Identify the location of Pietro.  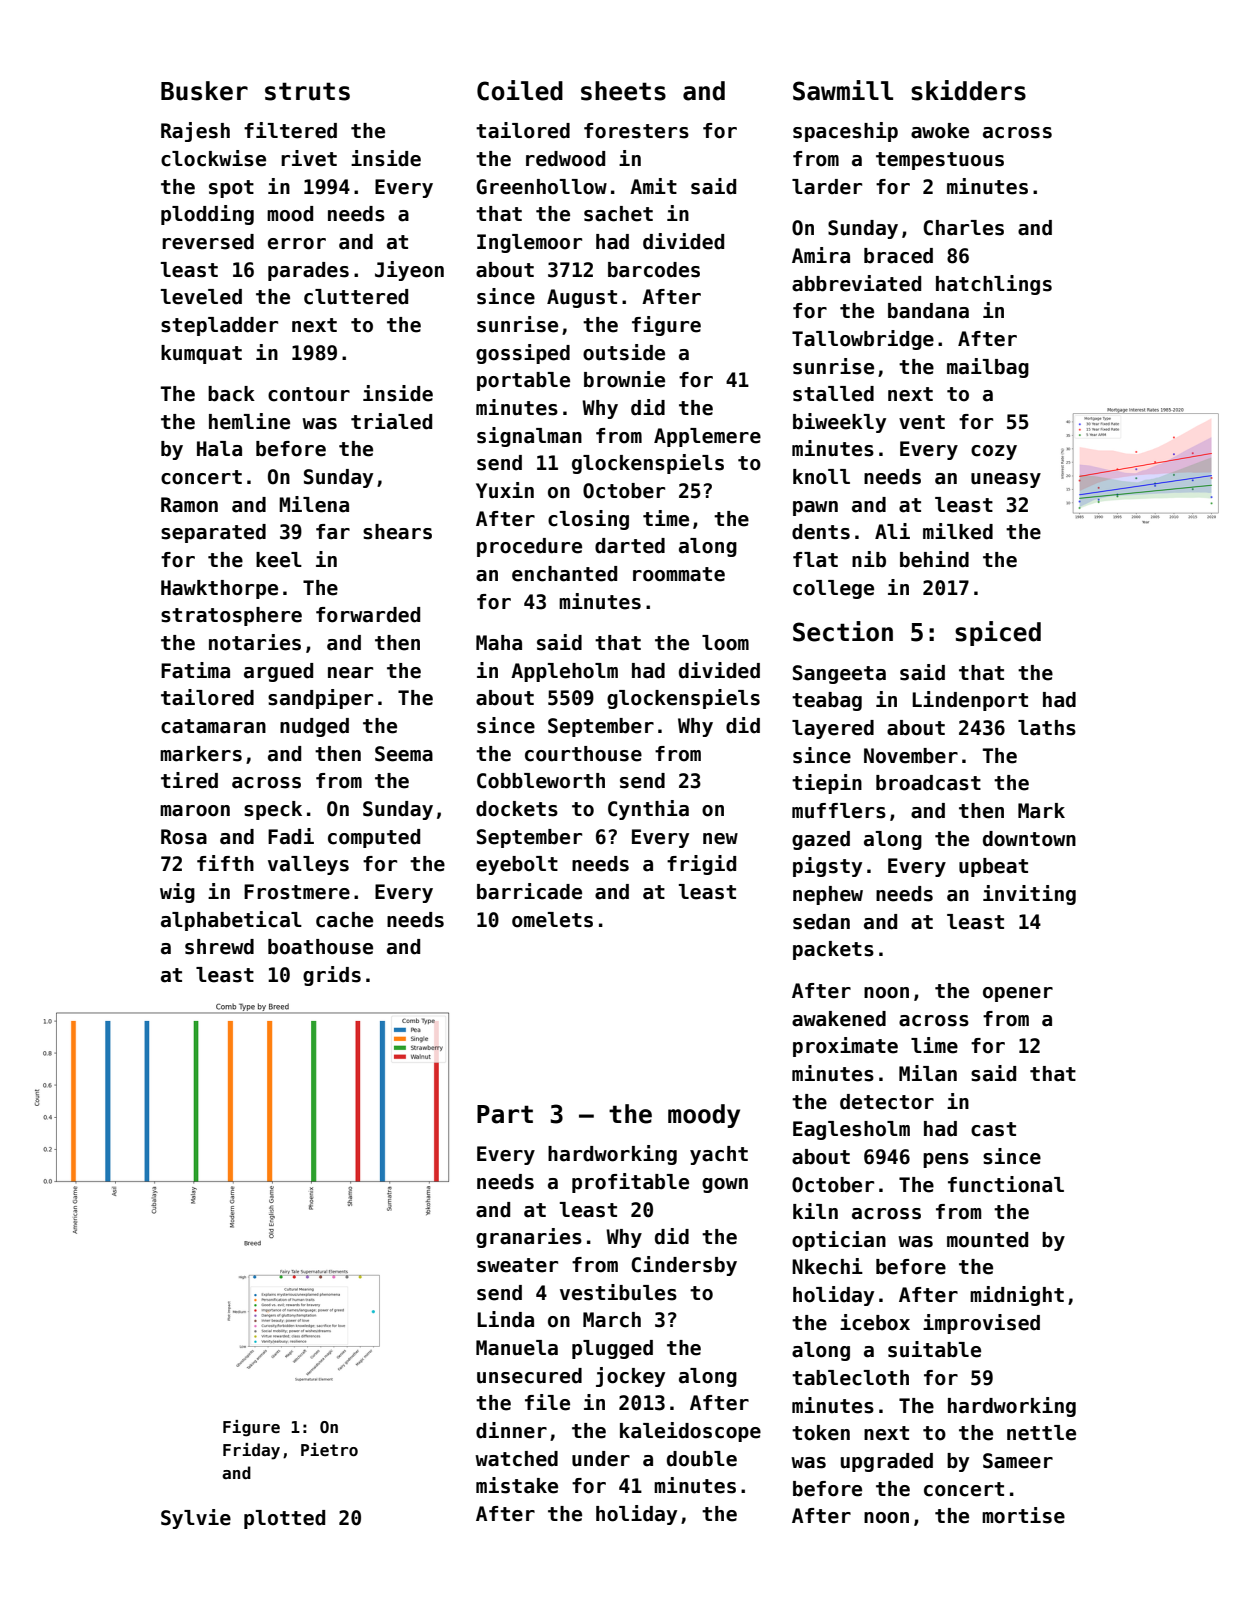
(329, 1450).
